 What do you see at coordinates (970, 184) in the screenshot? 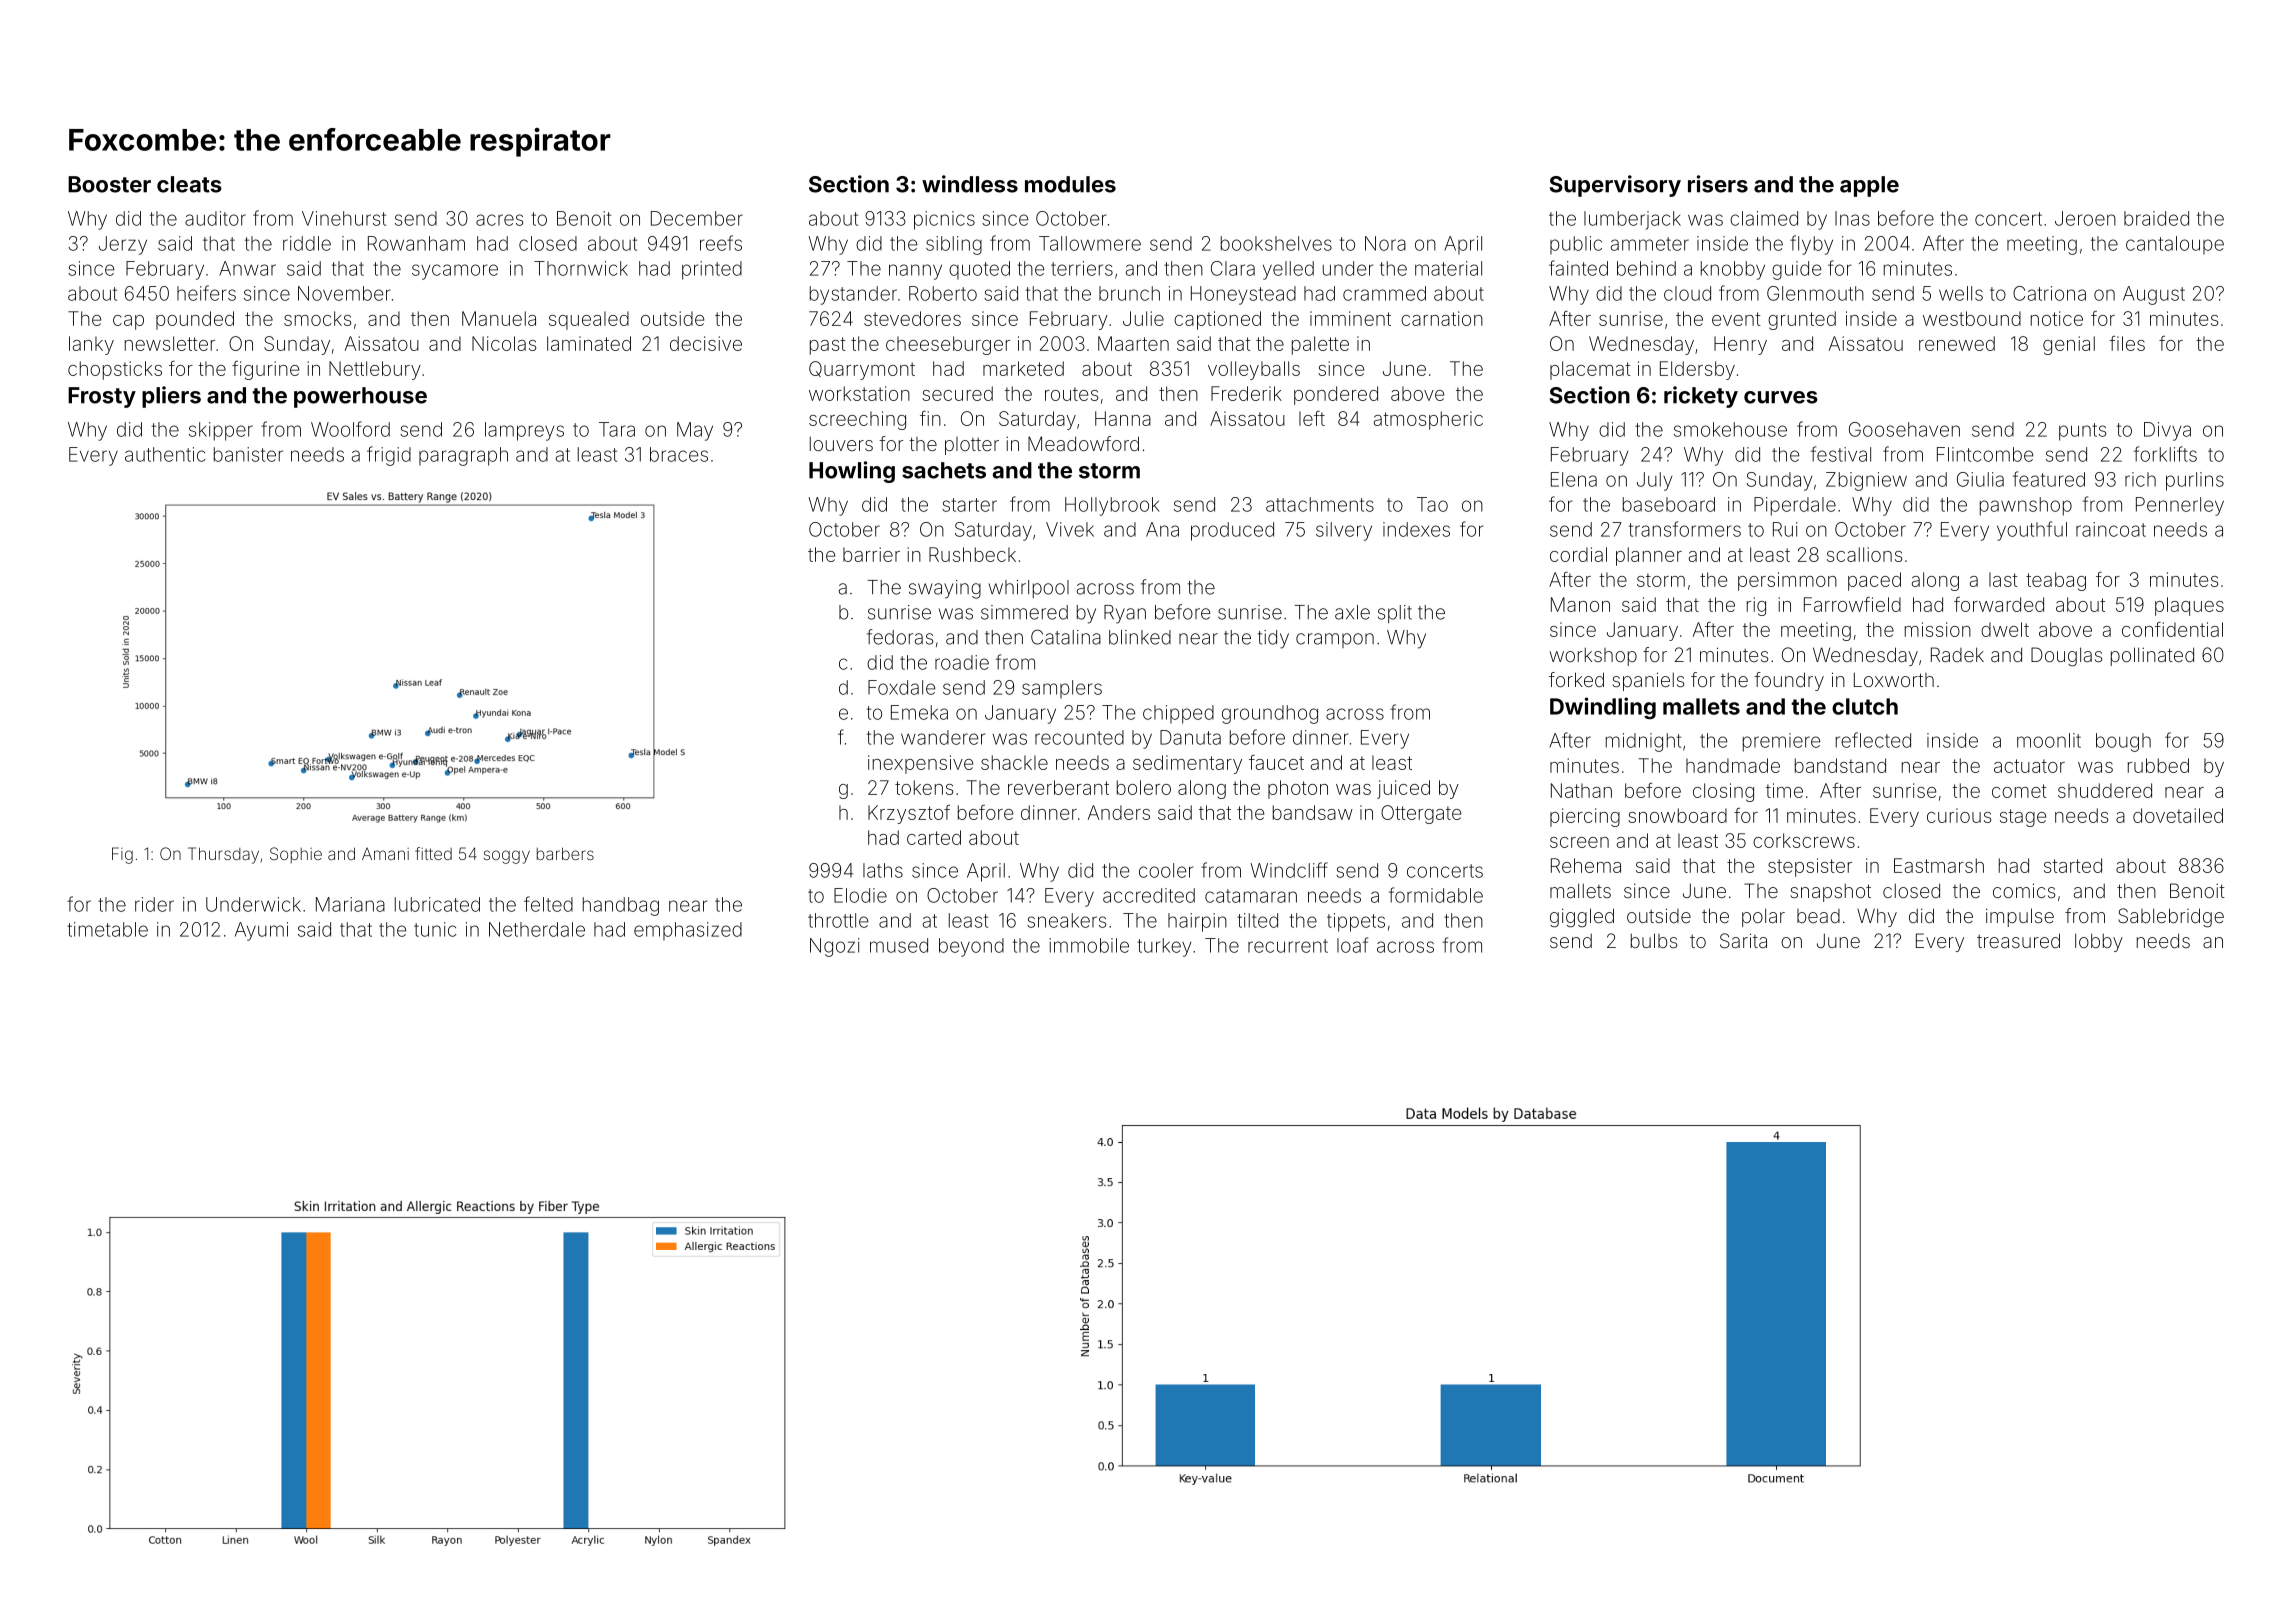
I see `windless` at bounding box center [970, 184].
